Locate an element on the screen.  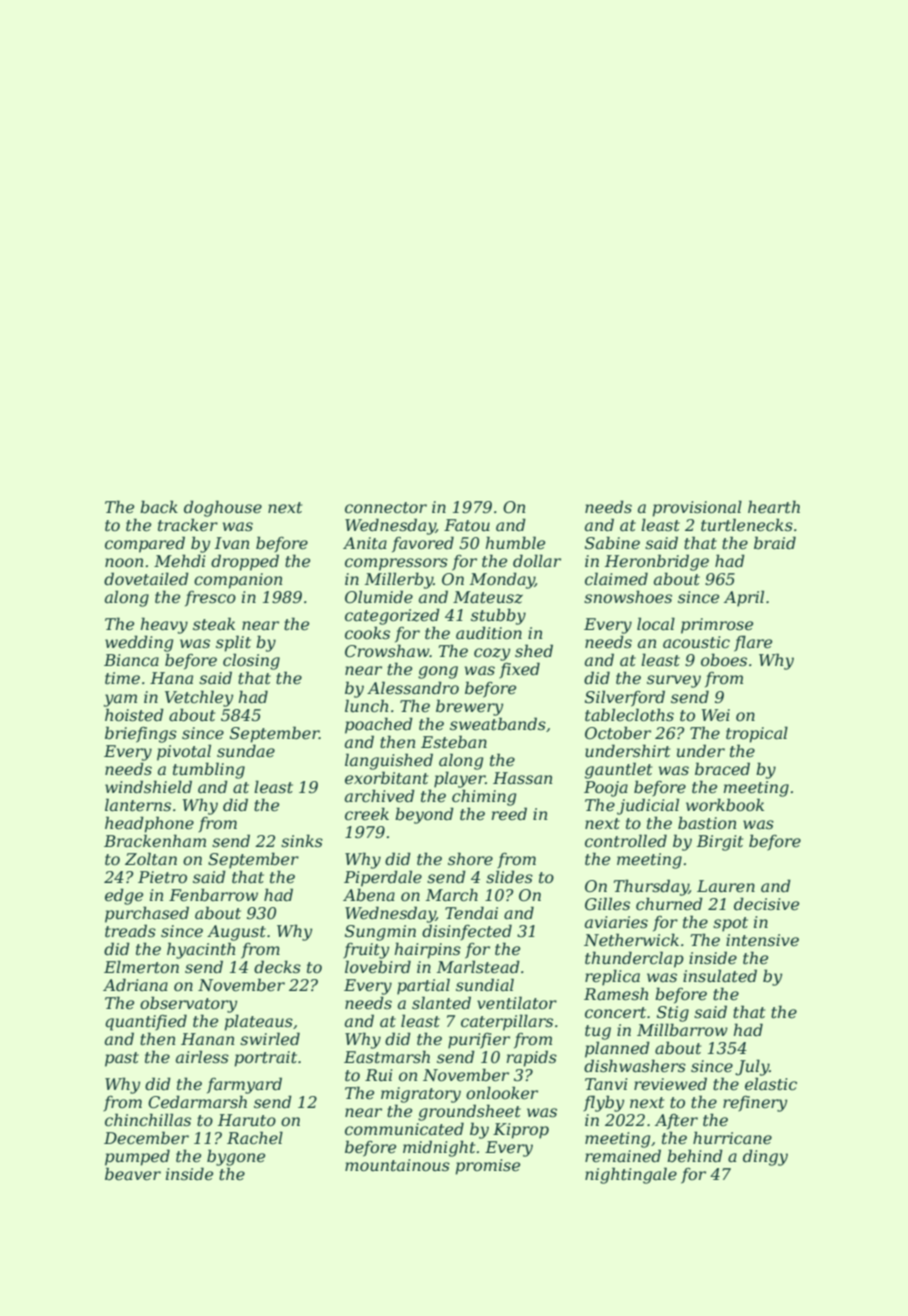
closing is located at coordinates (251, 661).
